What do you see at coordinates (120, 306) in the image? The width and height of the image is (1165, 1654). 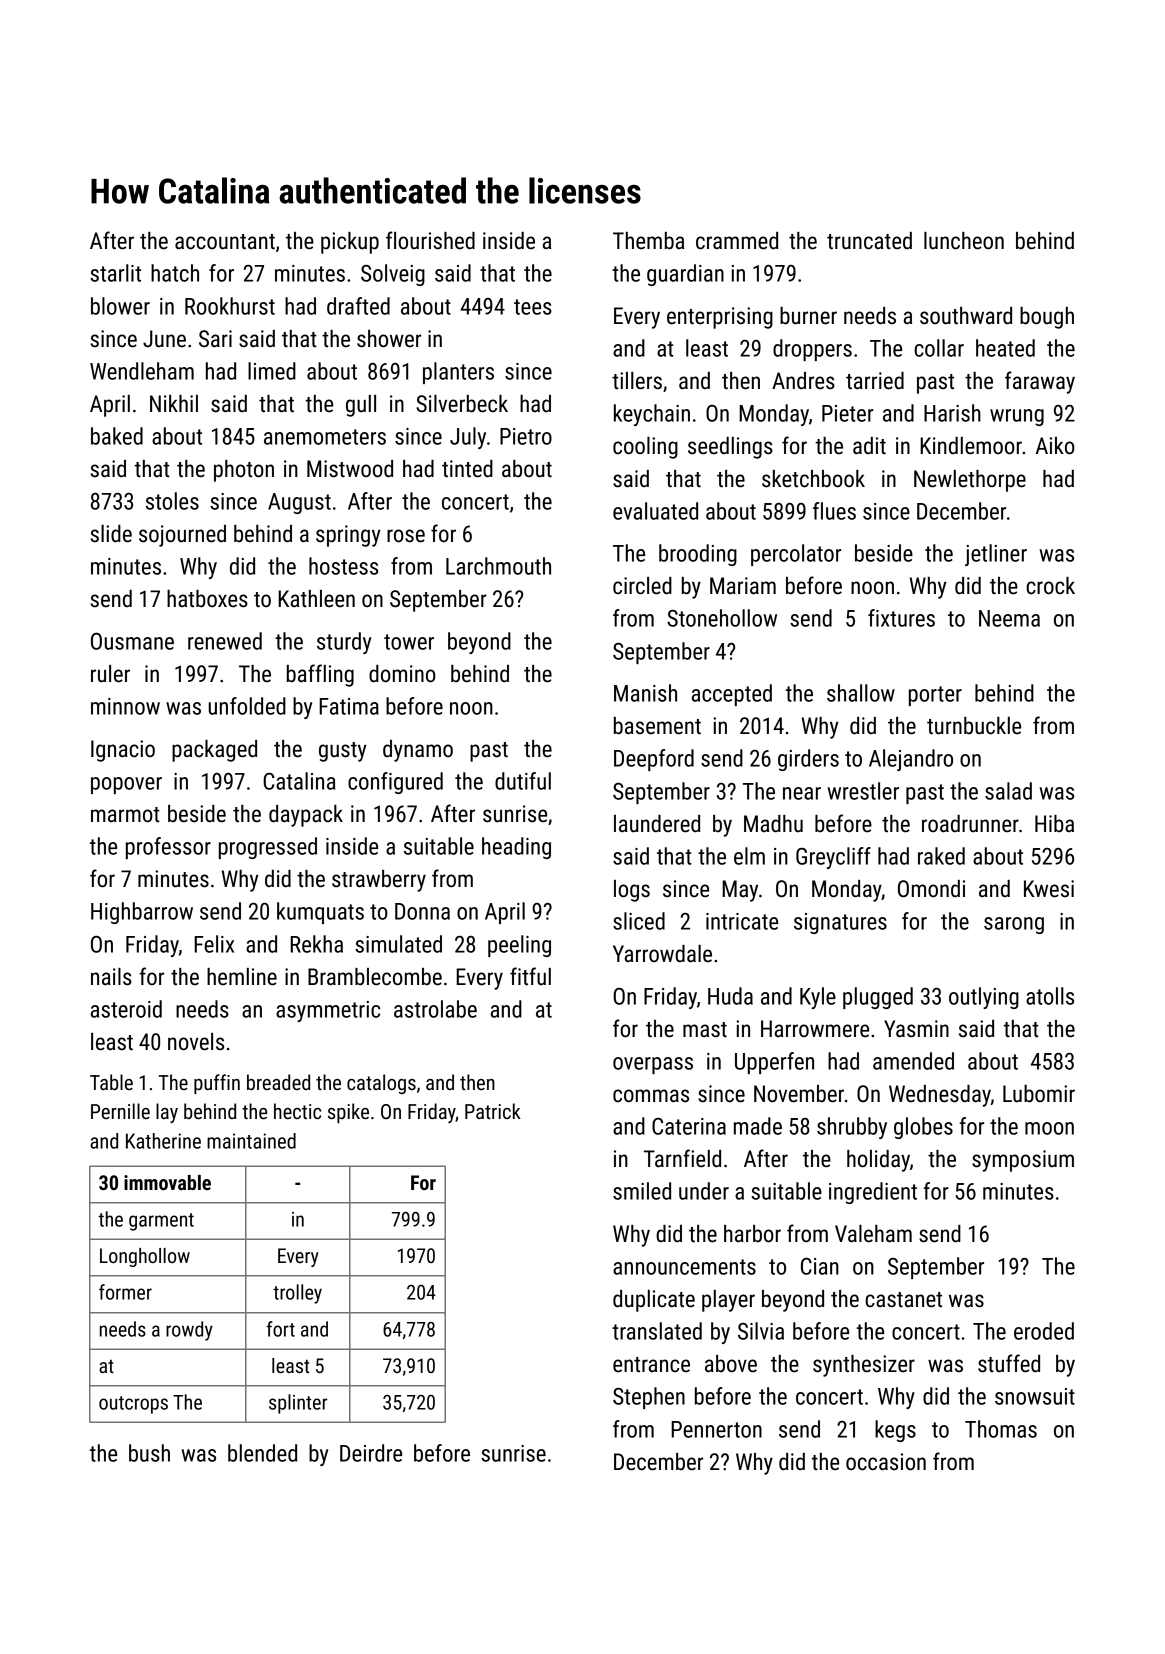 I see `blower` at bounding box center [120, 306].
